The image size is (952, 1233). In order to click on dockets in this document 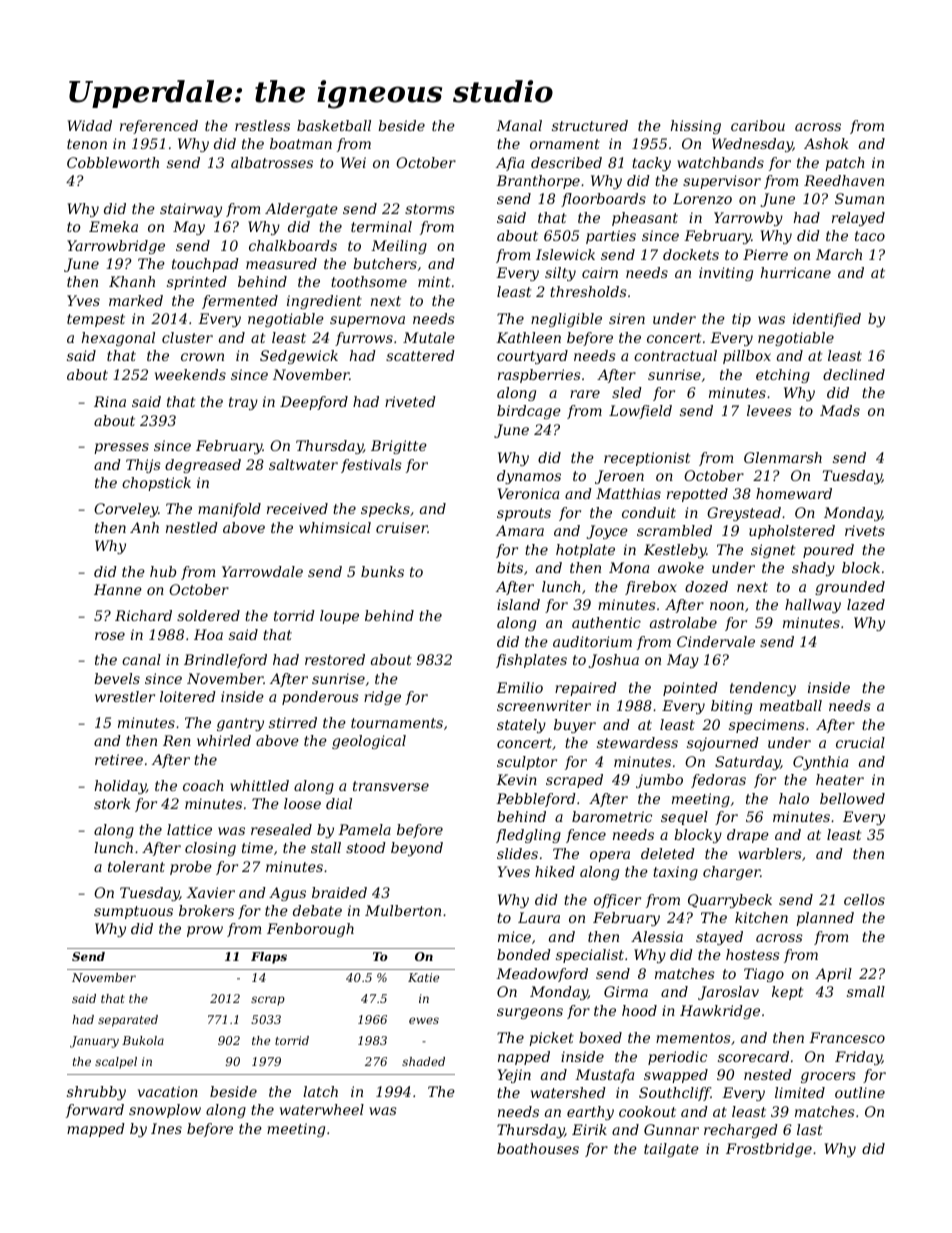, I will do `click(691, 254)`.
